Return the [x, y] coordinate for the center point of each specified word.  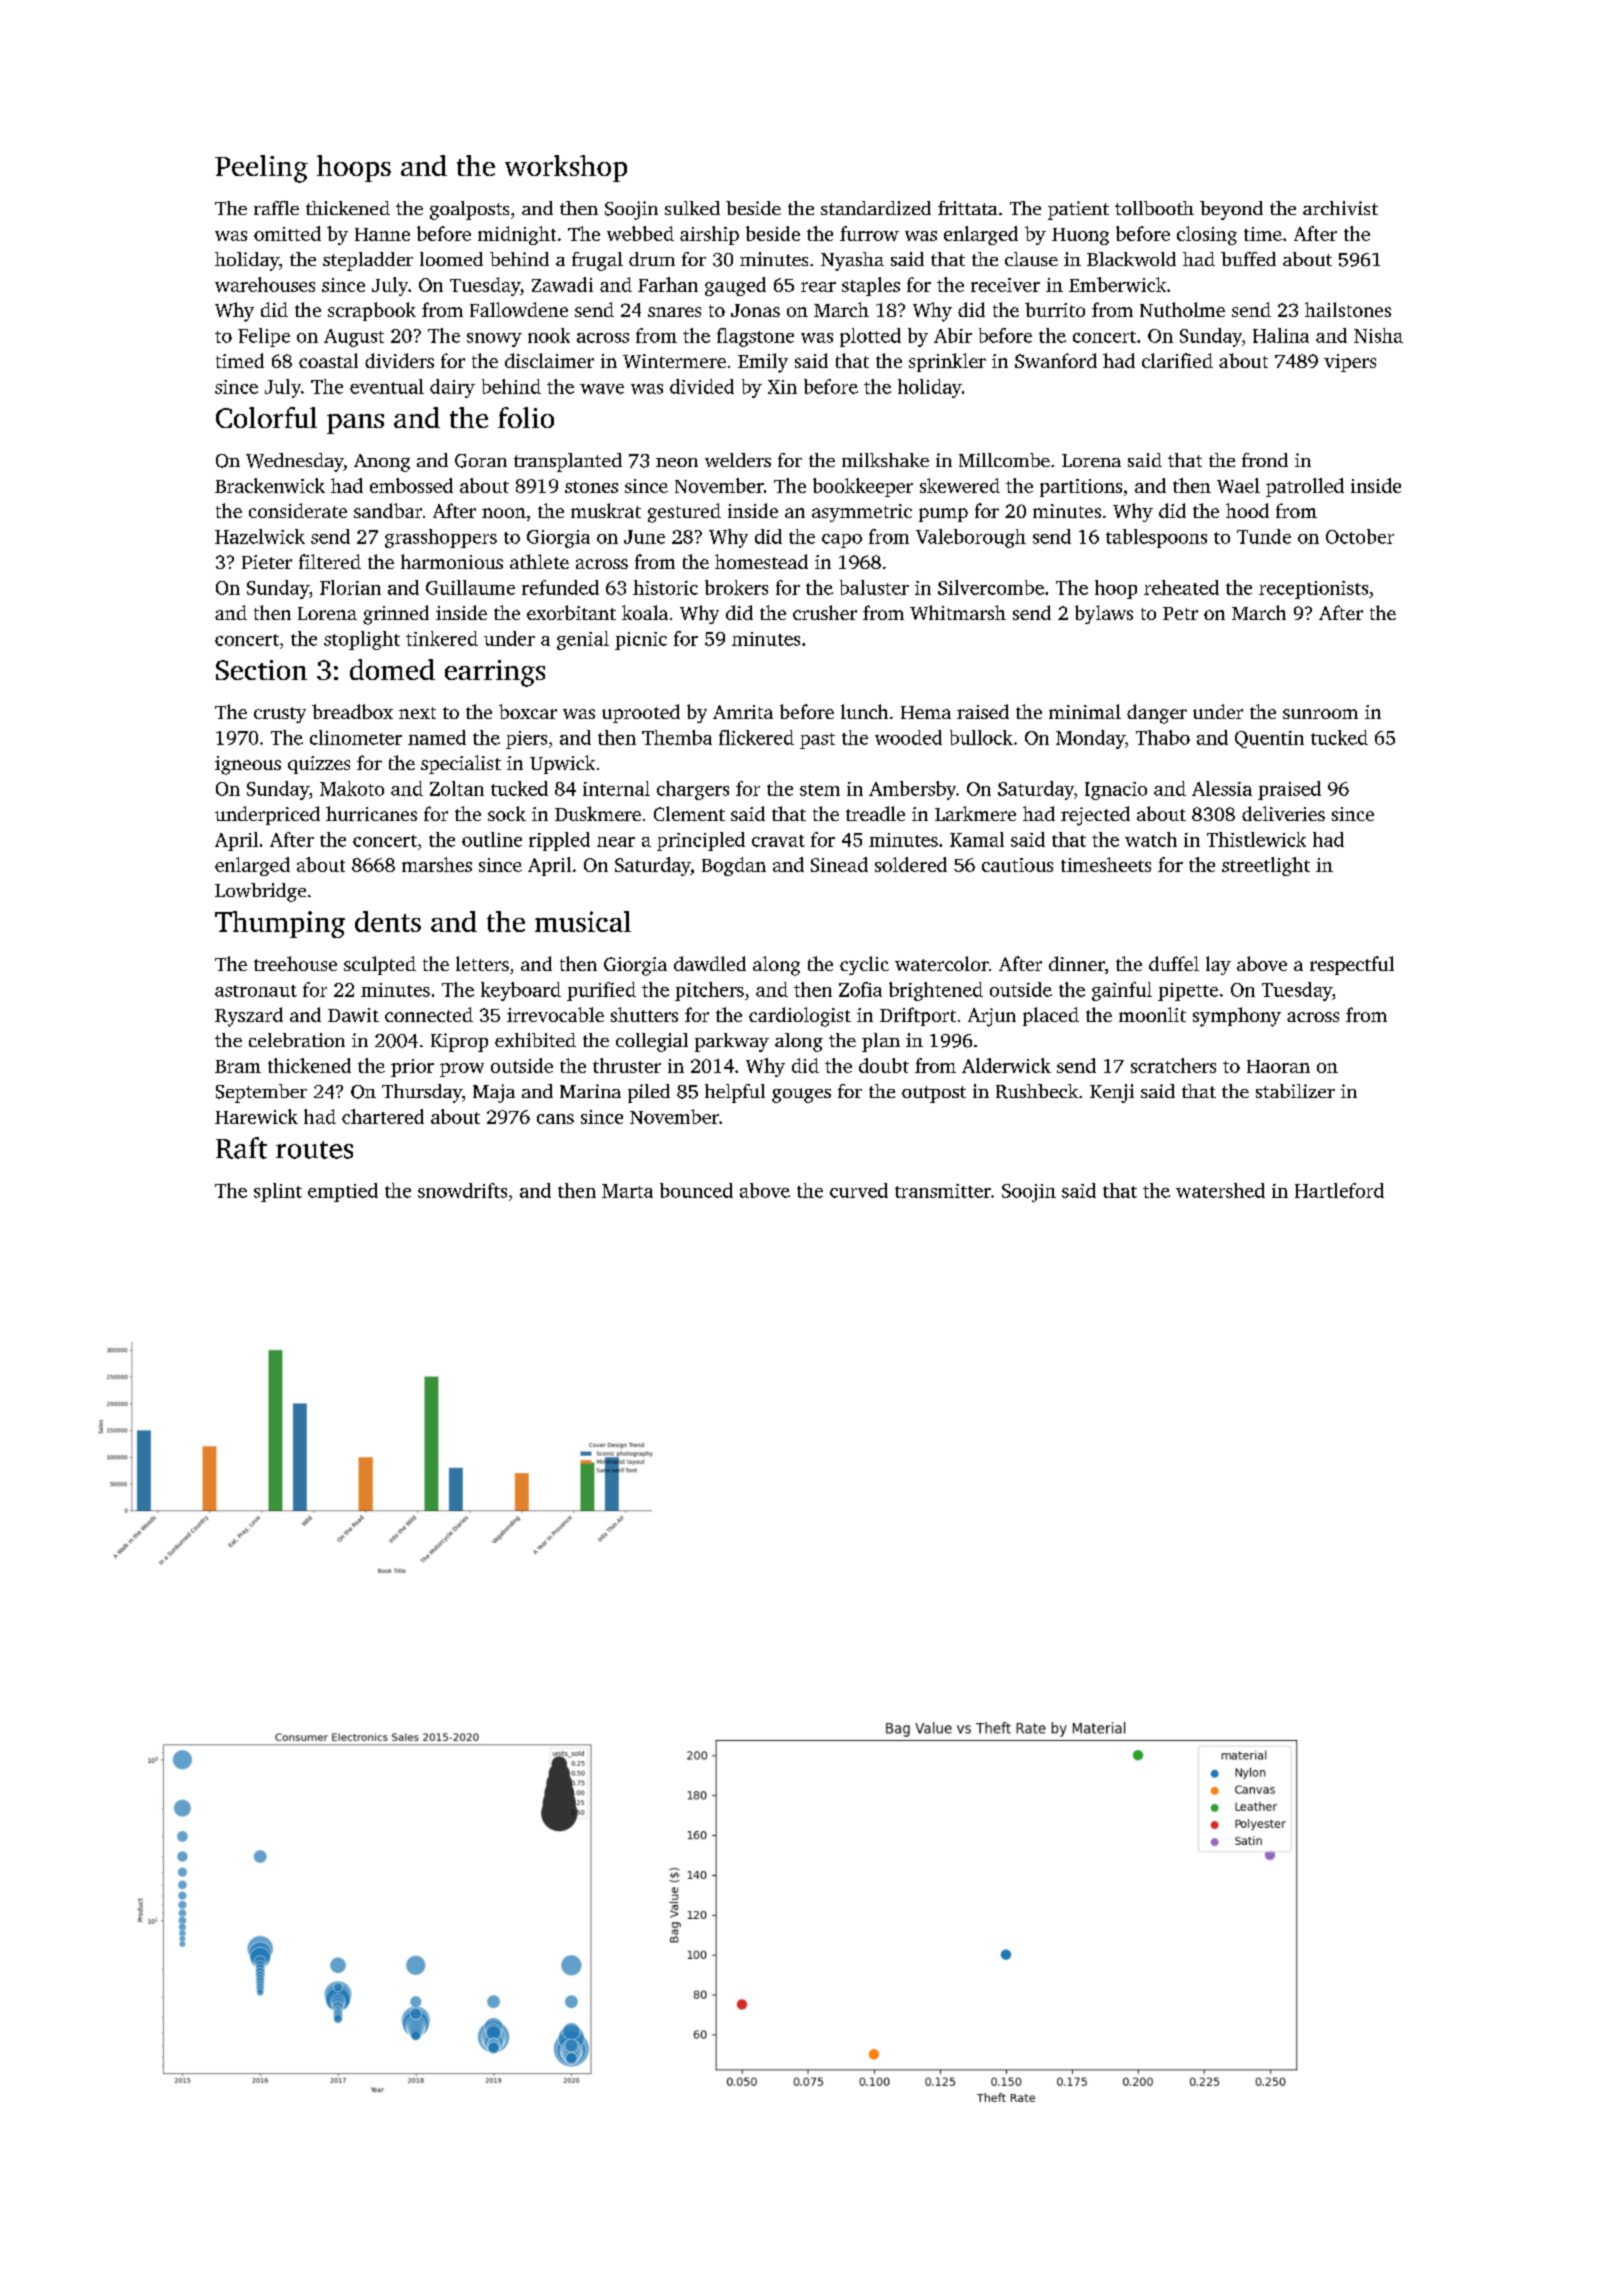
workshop [566, 168]
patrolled [1305, 487]
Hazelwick [260, 536]
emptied [343, 1192]
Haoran [1278, 1066]
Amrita [743, 712]
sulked [692, 208]
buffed [1248, 259]
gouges [801, 1095]
